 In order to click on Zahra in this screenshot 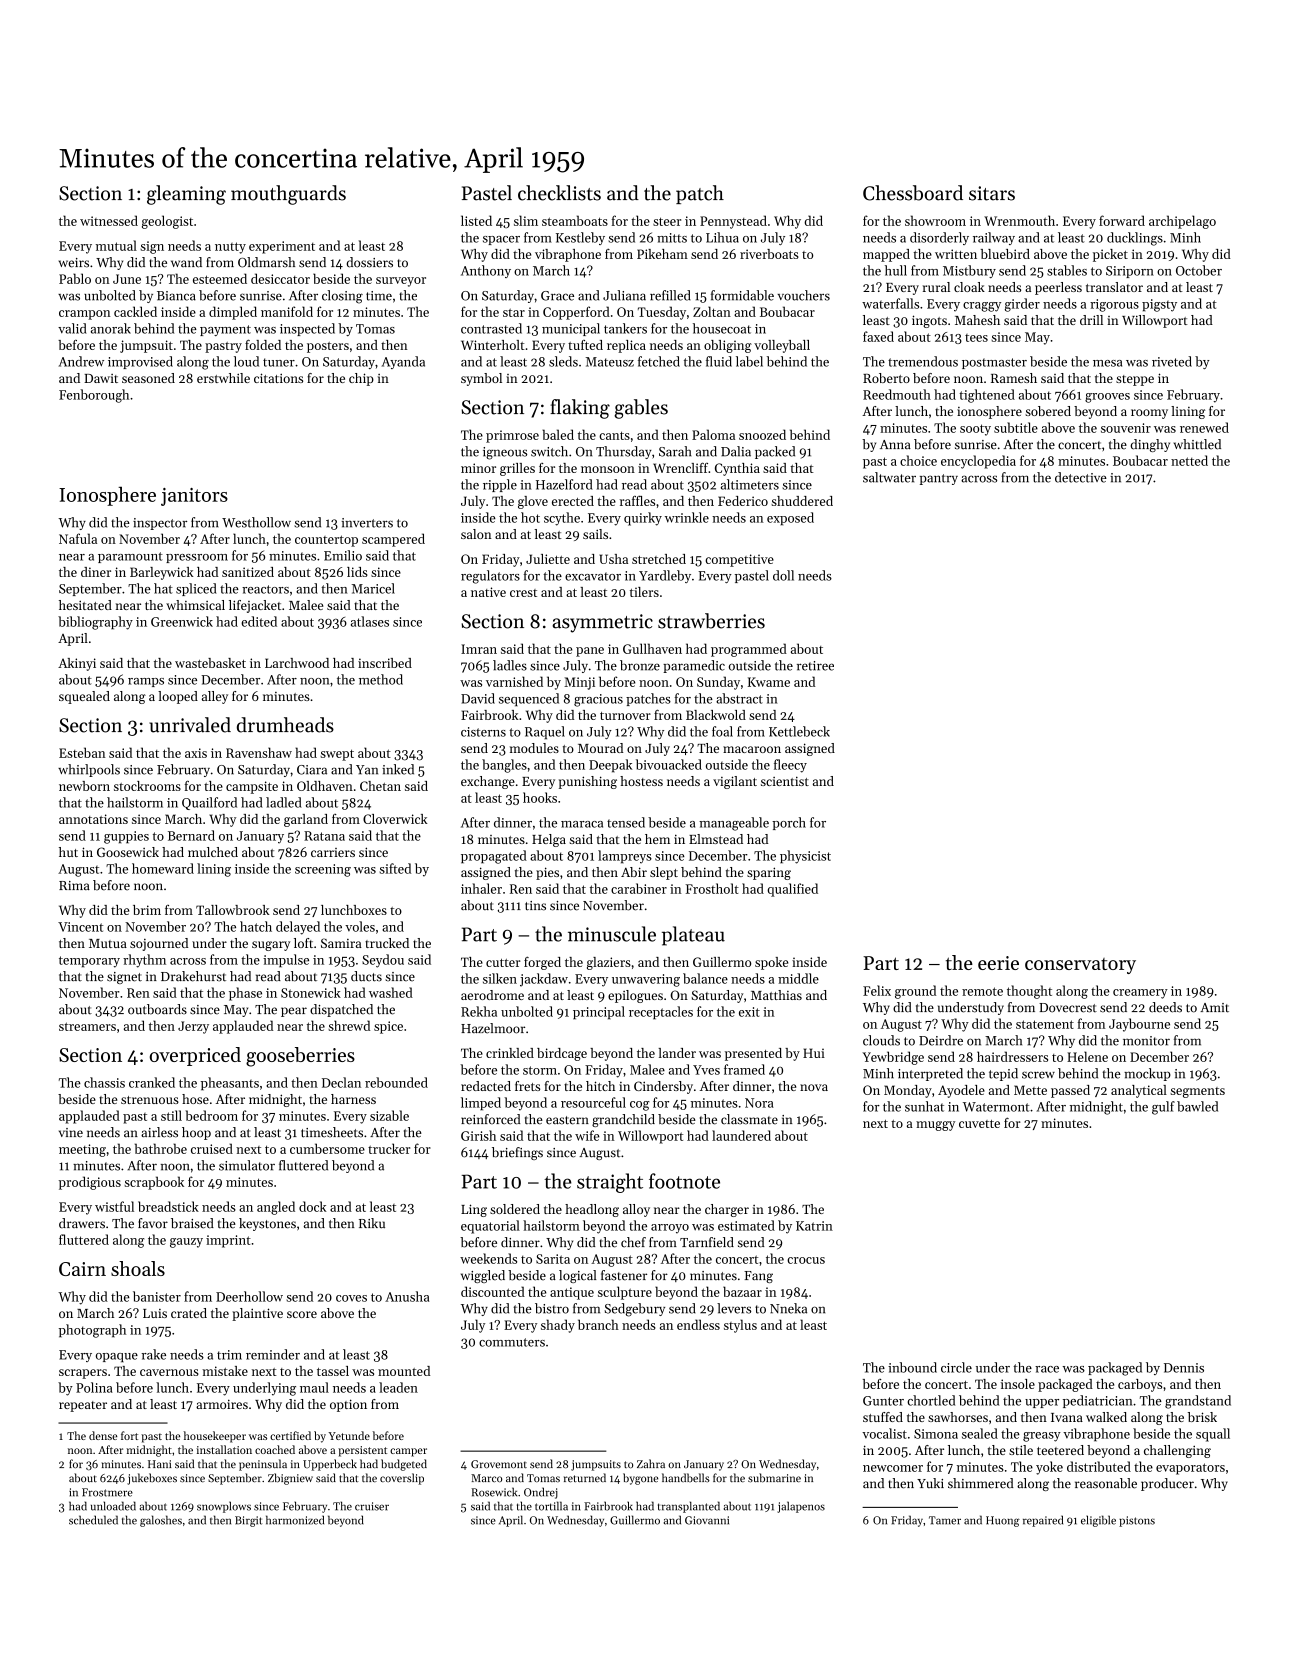, I will do `click(651, 1463)`.
